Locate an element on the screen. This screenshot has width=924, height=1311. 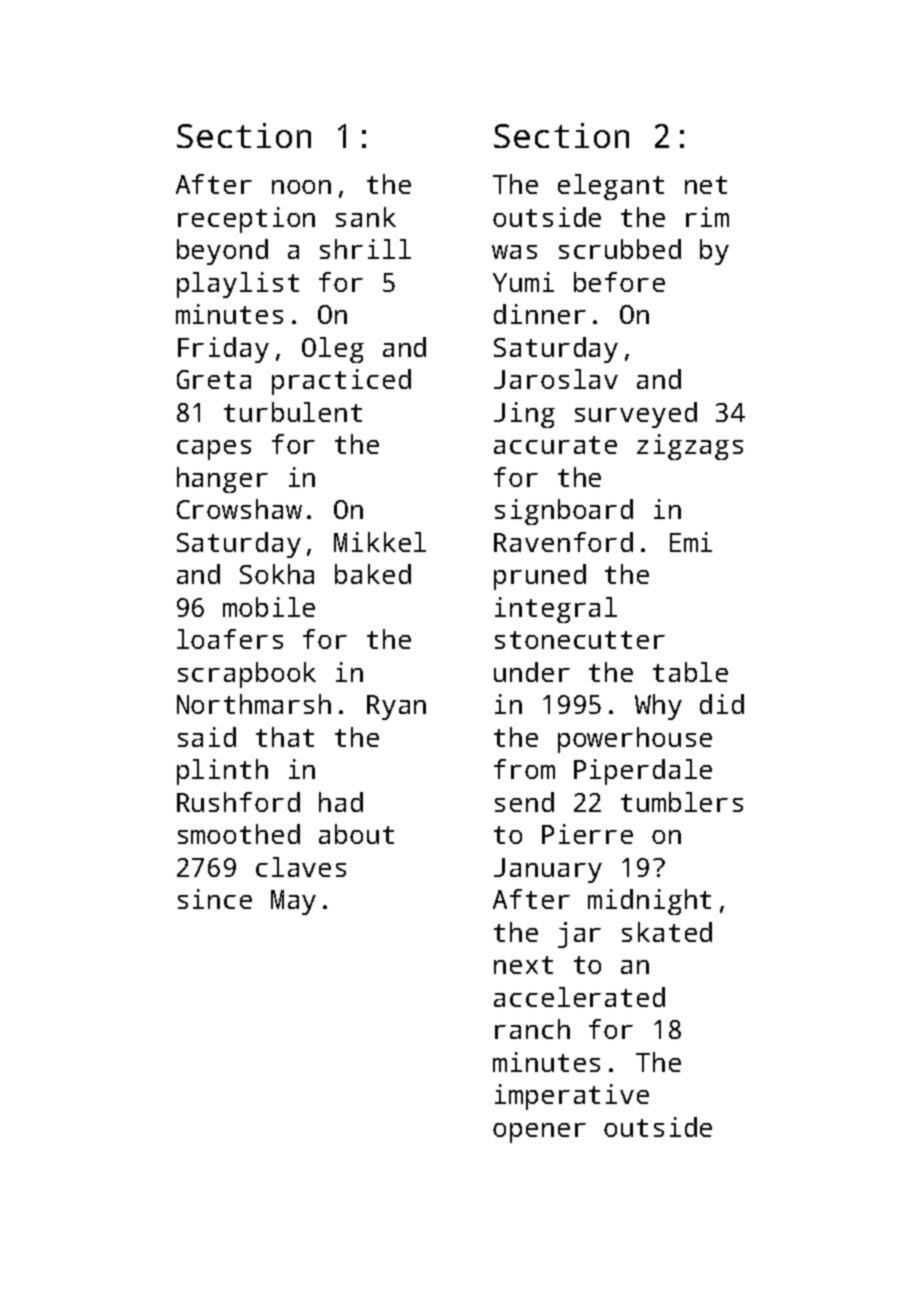
practiced is located at coordinates (341, 382).
